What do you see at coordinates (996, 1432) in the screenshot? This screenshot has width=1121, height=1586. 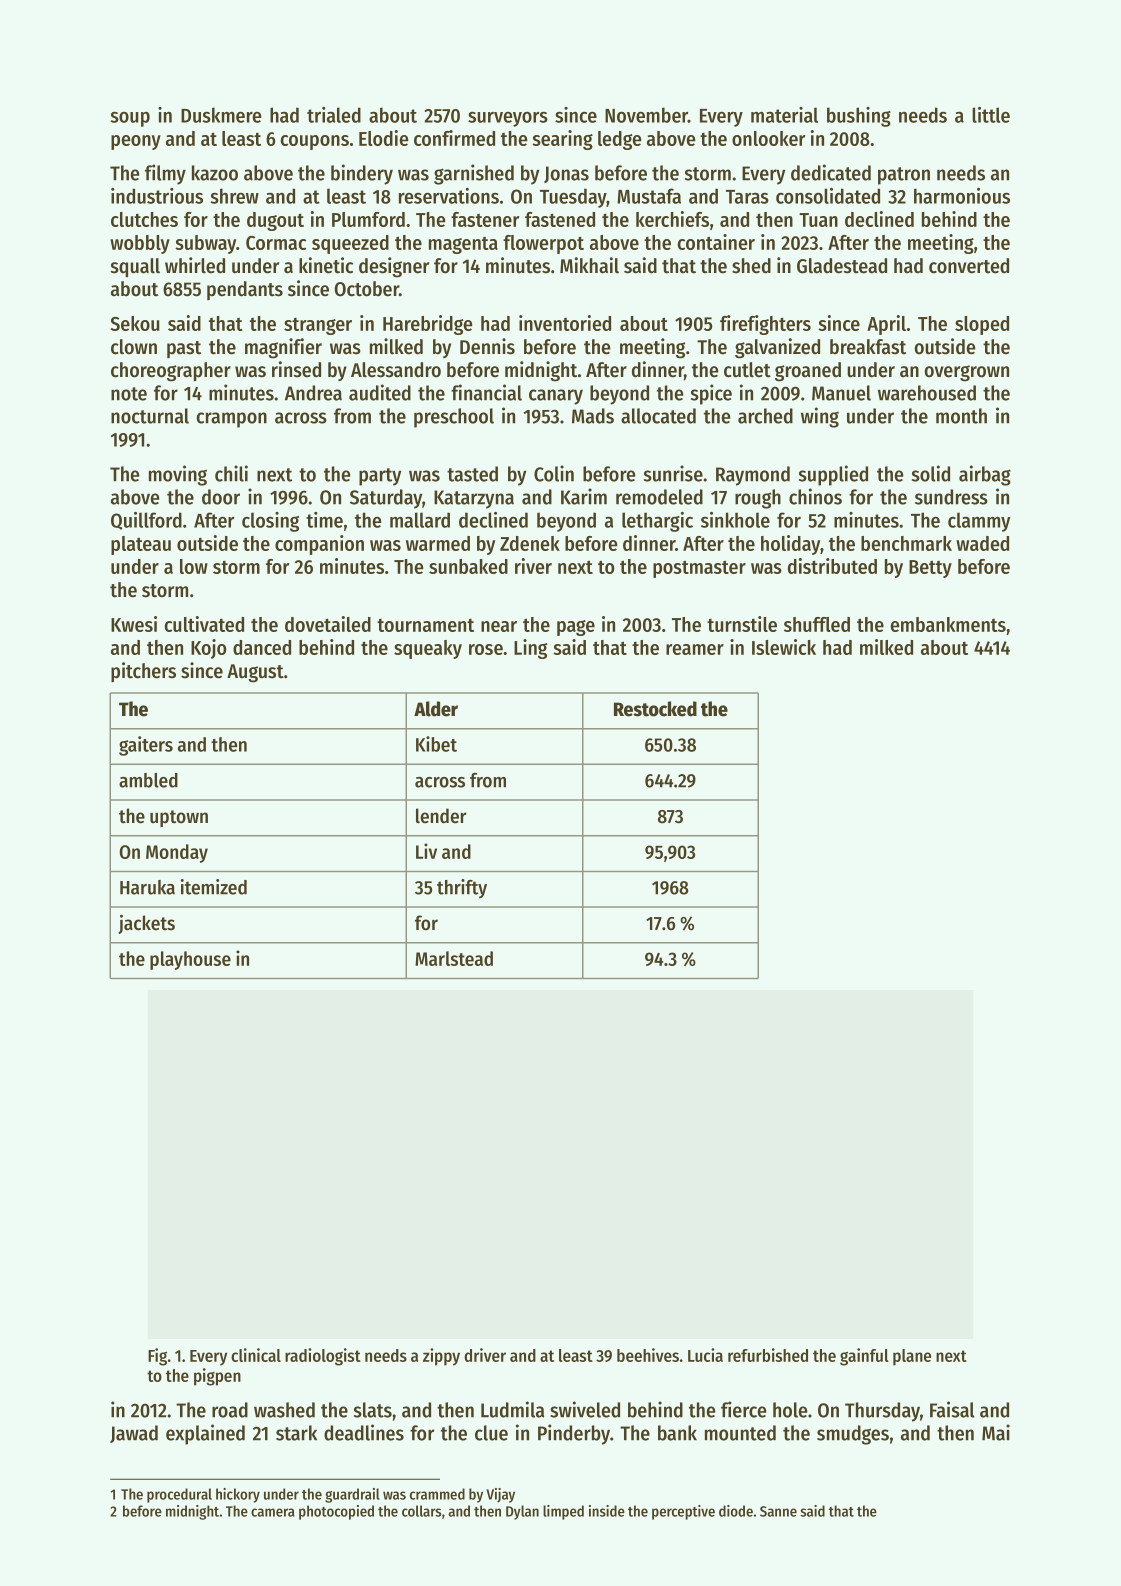 I see `Mai` at bounding box center [996, 1432].
